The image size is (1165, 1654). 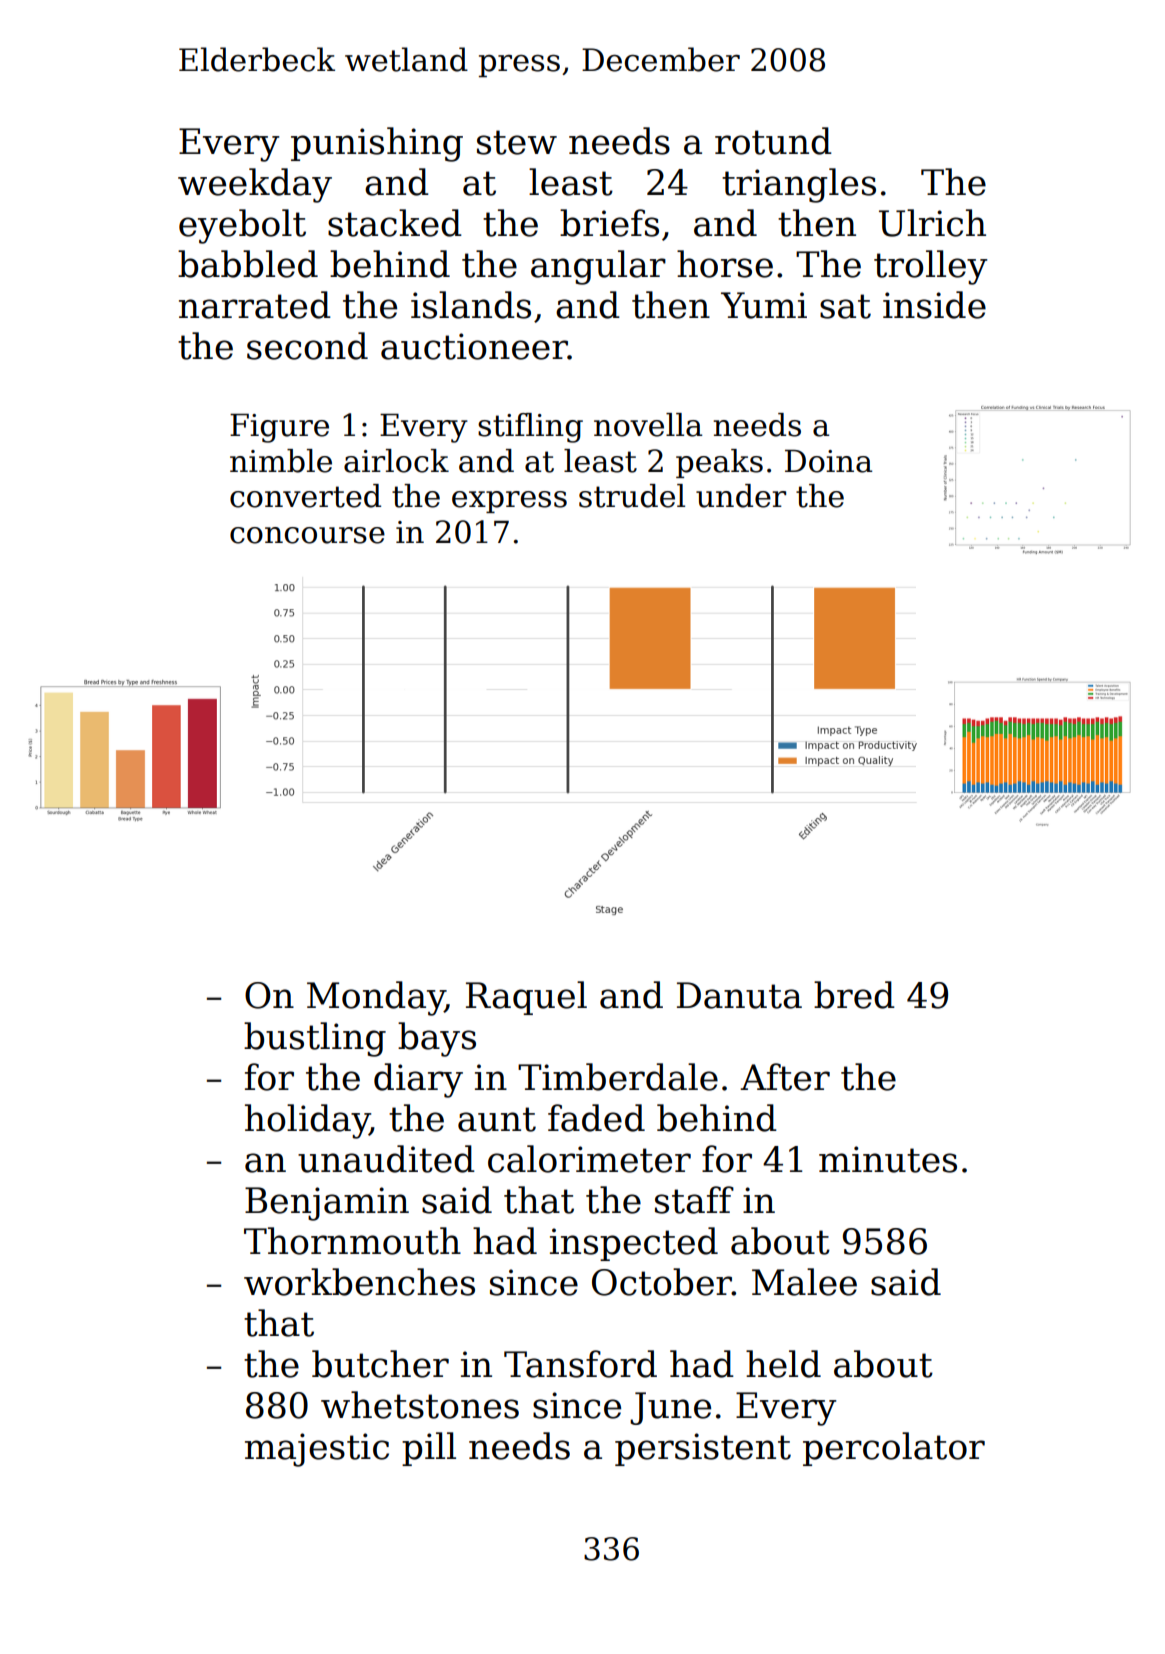 I want to click on stifling, so click(x=530, y=428).
